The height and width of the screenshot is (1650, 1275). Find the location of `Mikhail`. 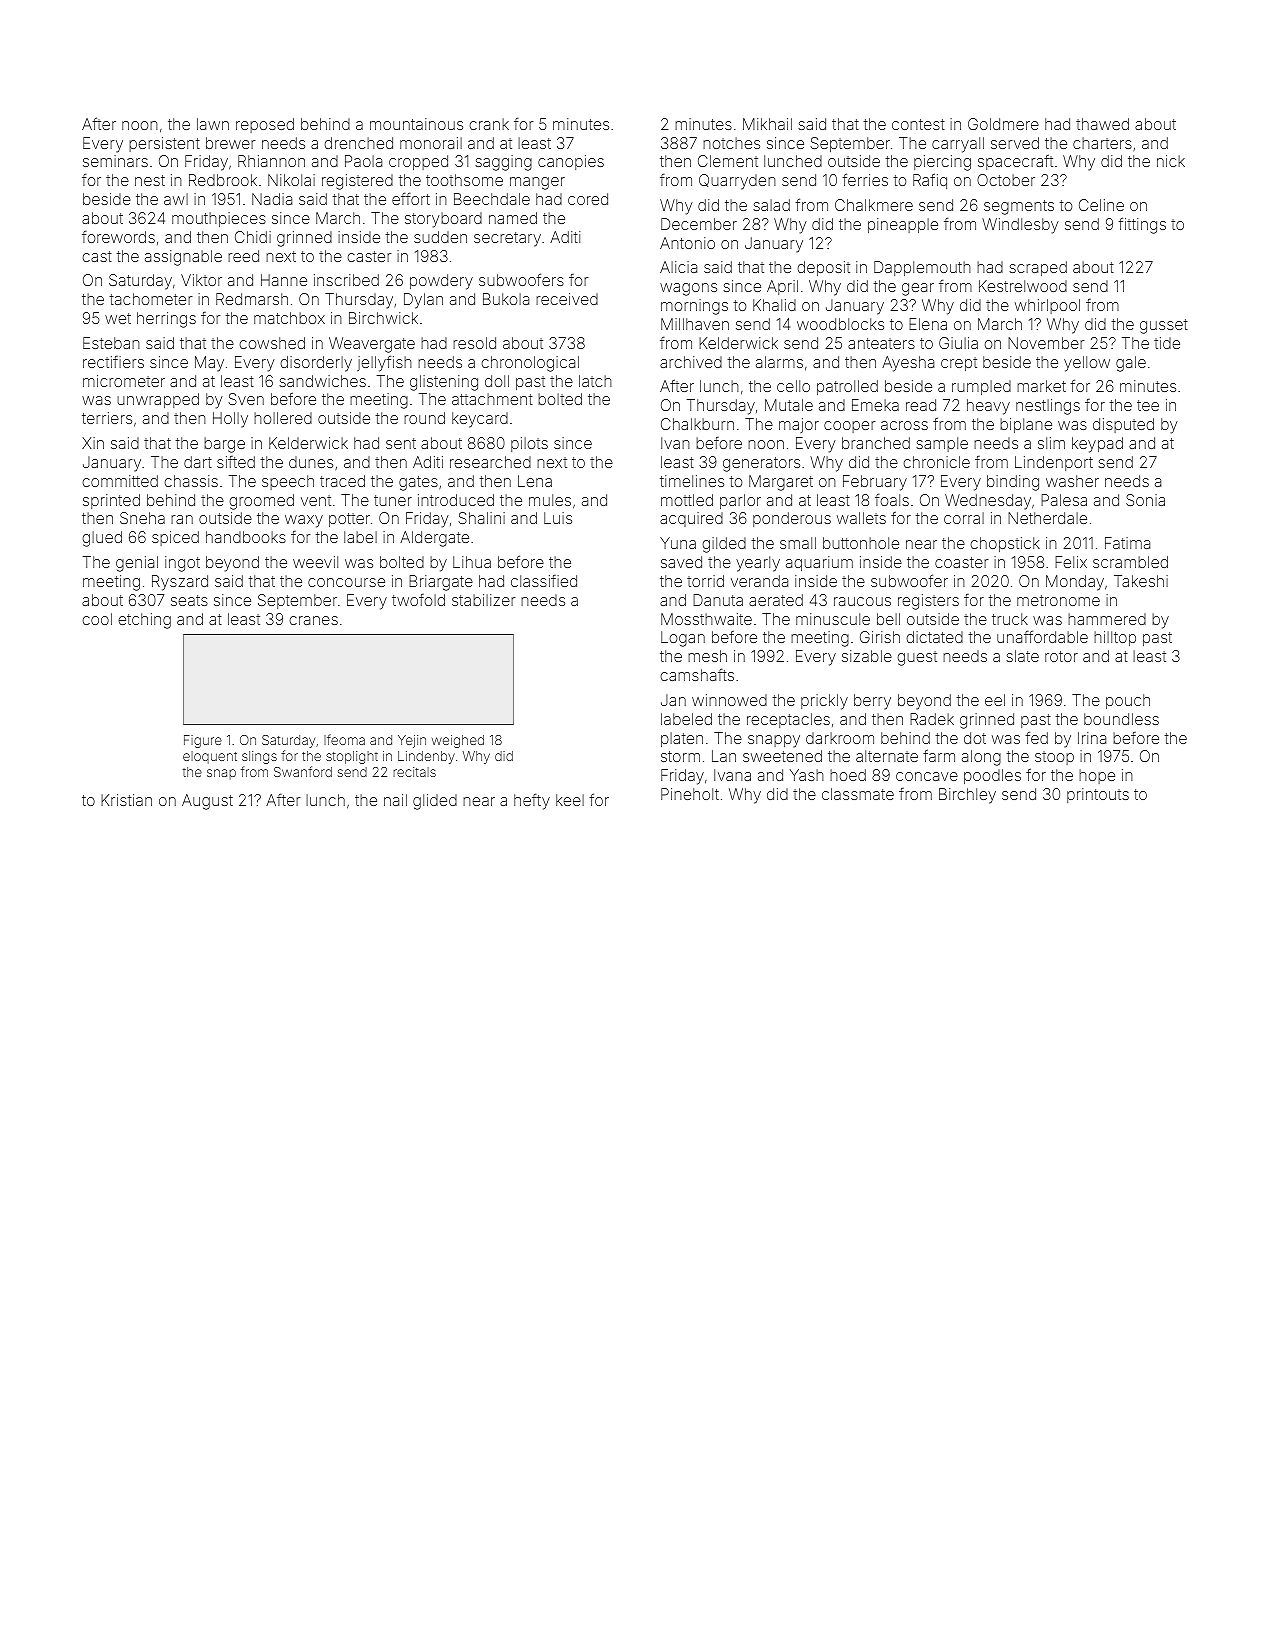

Mikhail is located at coordinates (767, 124).
